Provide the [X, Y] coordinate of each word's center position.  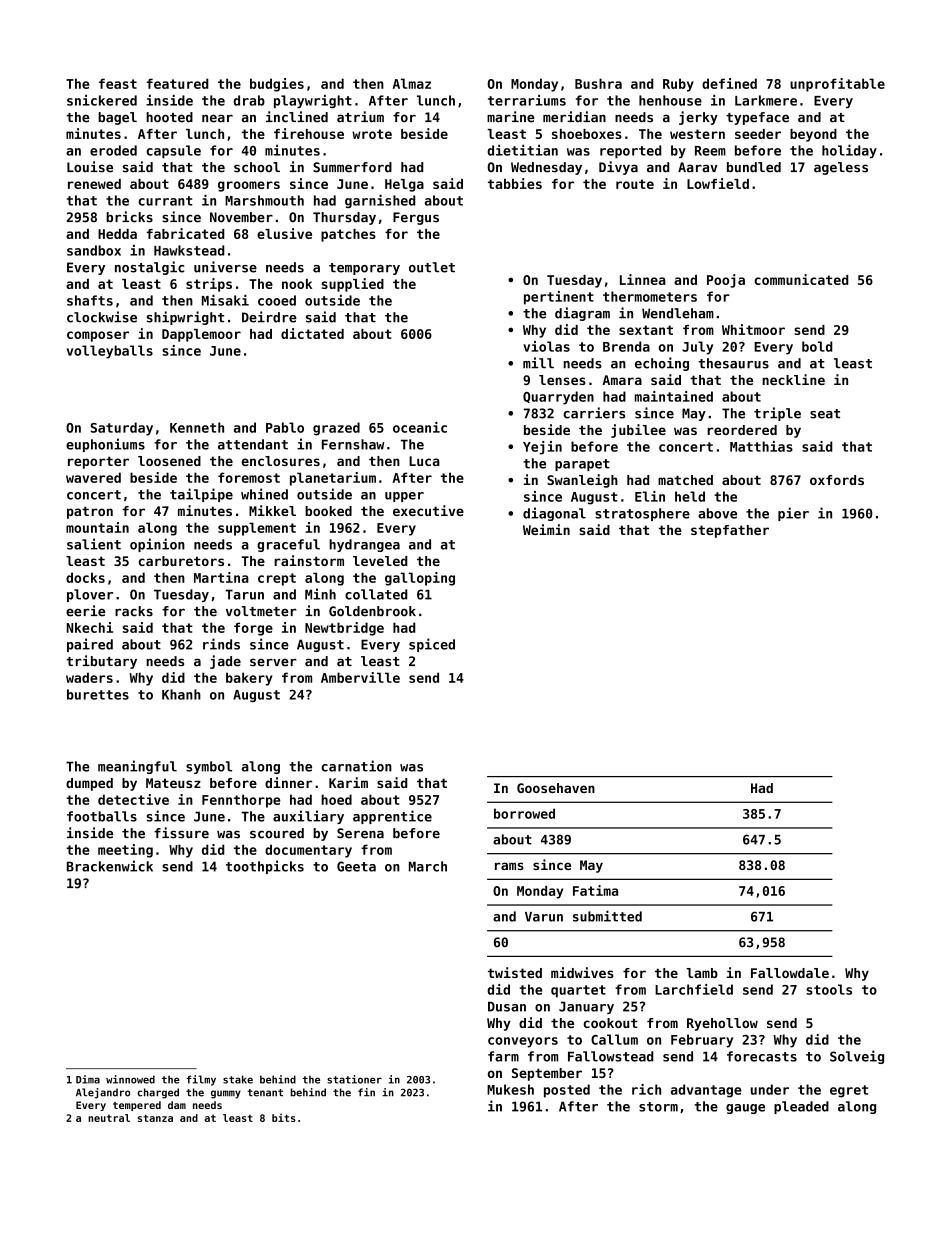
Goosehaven [556, 788]
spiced [432, 645]
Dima [88, 1079]
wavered [93, 477]
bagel [117, 118]
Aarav [698, 167]
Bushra [598, 83]
